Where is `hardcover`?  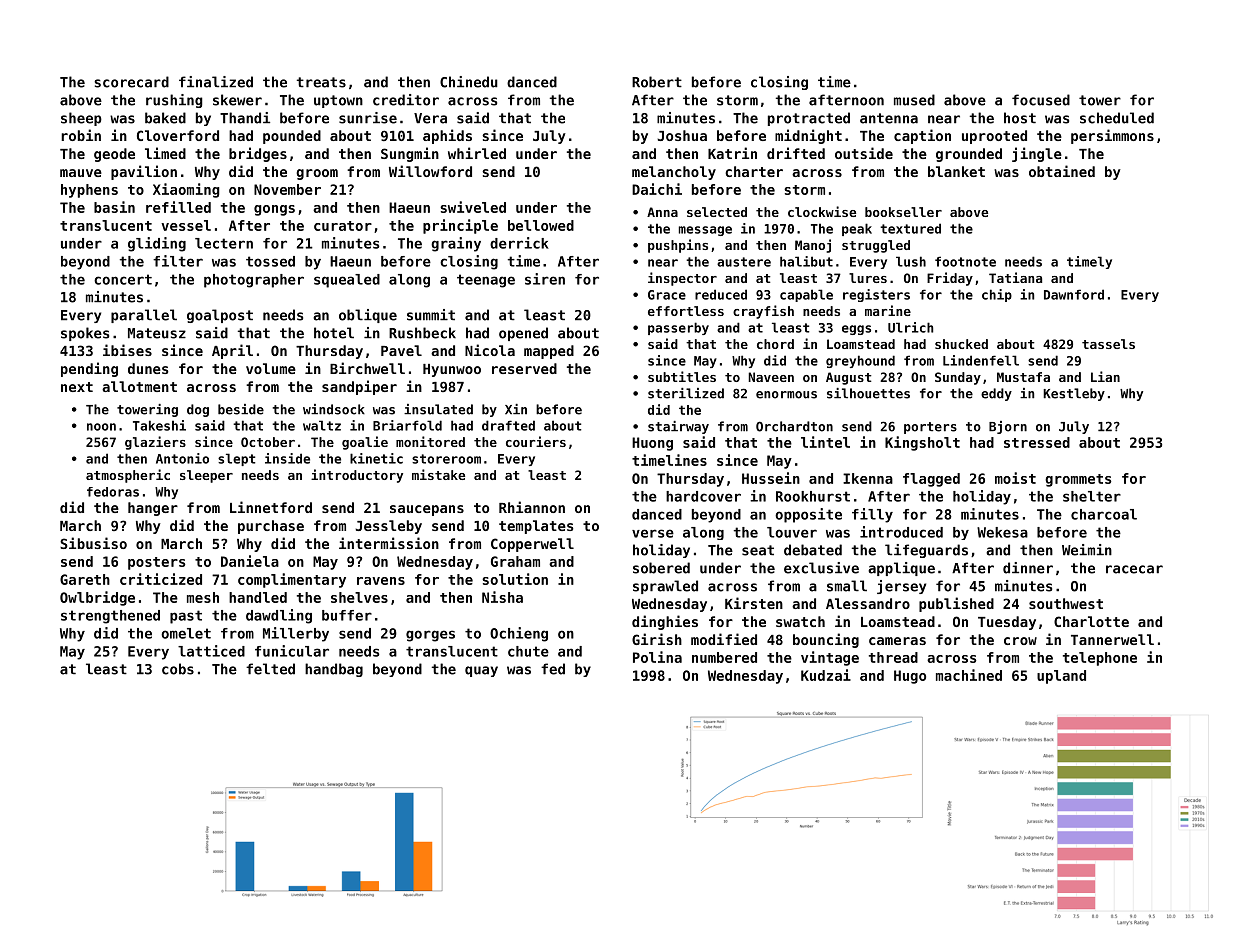 hardcover is located at coordinates (703, 496).
